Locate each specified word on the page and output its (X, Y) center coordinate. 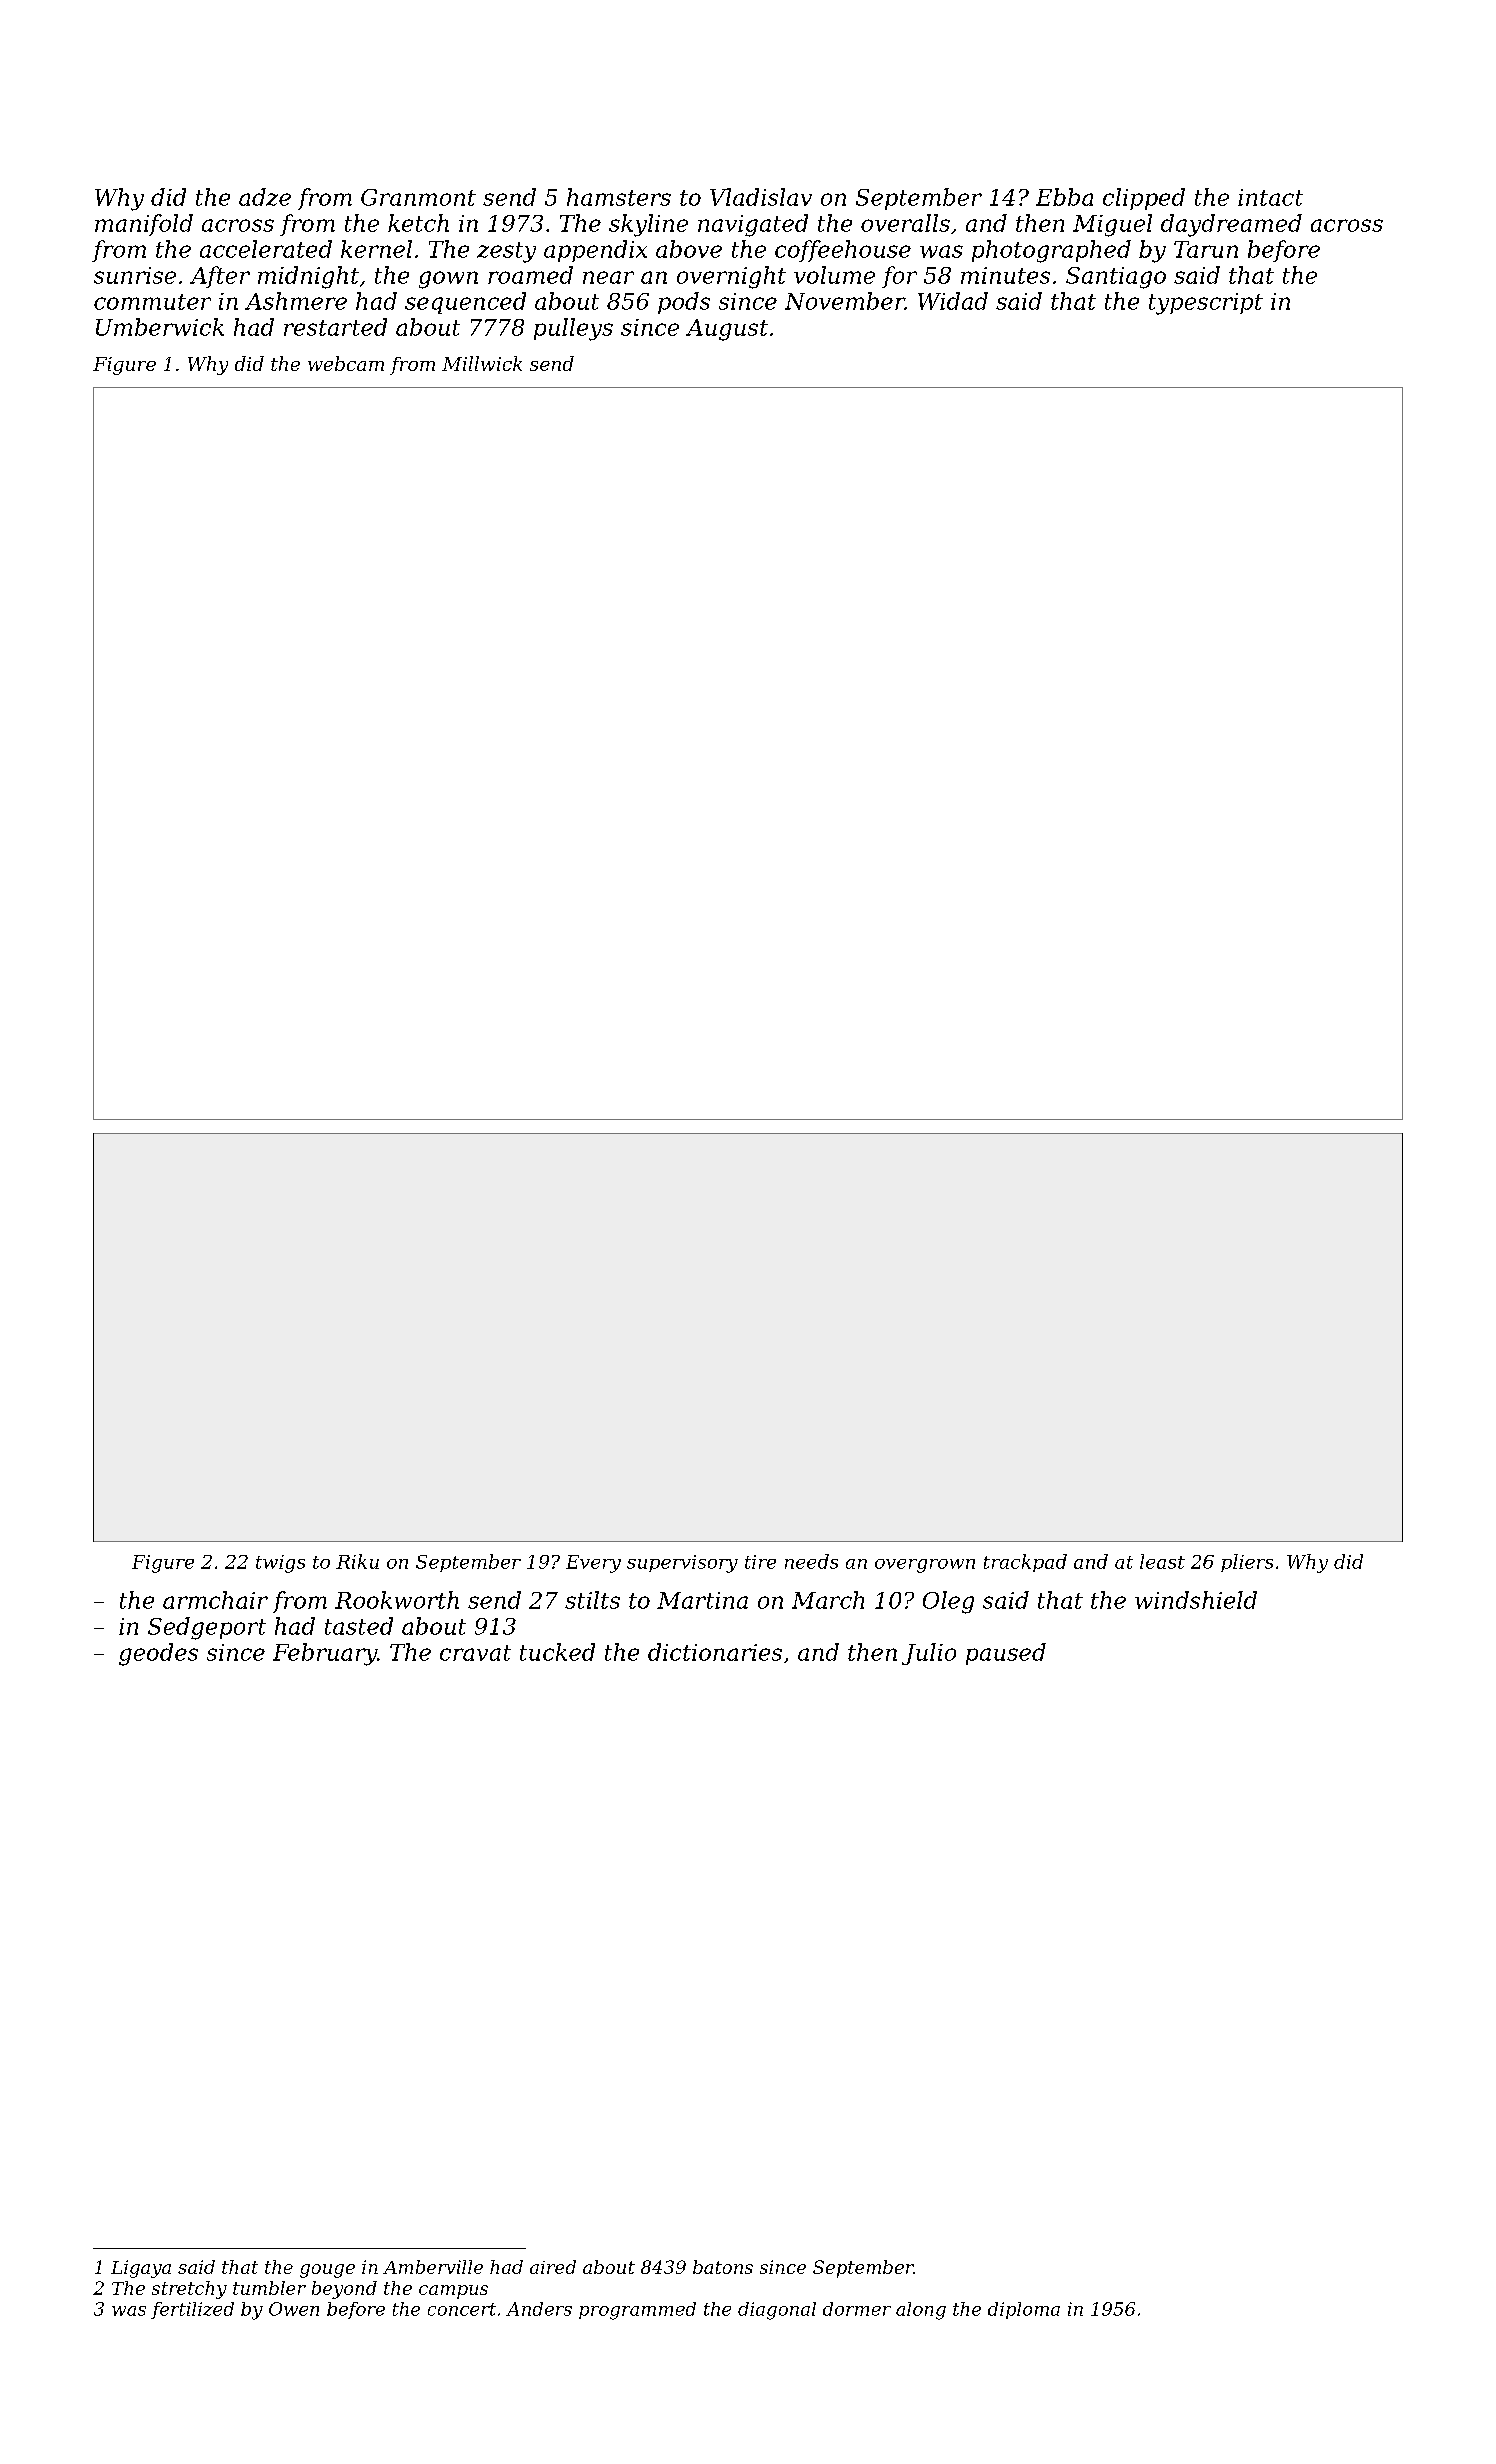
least (1162, 1561)
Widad (953, 301)
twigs (280, 1564)
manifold (144, 225)
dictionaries (715, 1652)
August (727, 330)
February (325, 1654)
